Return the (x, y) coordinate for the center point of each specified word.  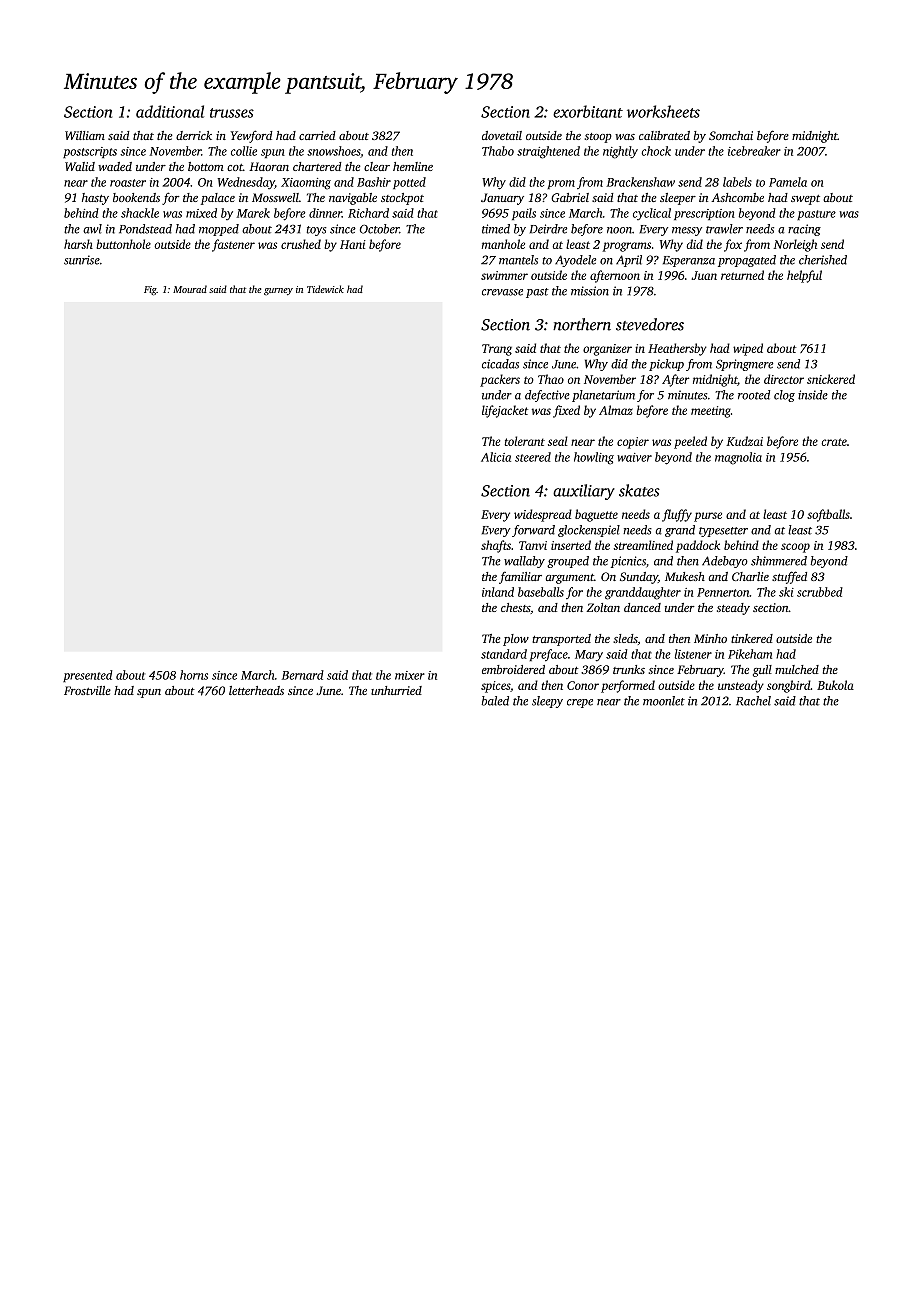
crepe (580, 703)
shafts (496, 546)
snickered (831, 379)
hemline (413, 166)
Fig (150, 291)
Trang (497, 350)
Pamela (788, 182)
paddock (698, 546)
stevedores (650, 324)
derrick (194, 135)
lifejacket (505, 411)
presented (88, 676)
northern (582, 324)
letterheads (256, 690)
